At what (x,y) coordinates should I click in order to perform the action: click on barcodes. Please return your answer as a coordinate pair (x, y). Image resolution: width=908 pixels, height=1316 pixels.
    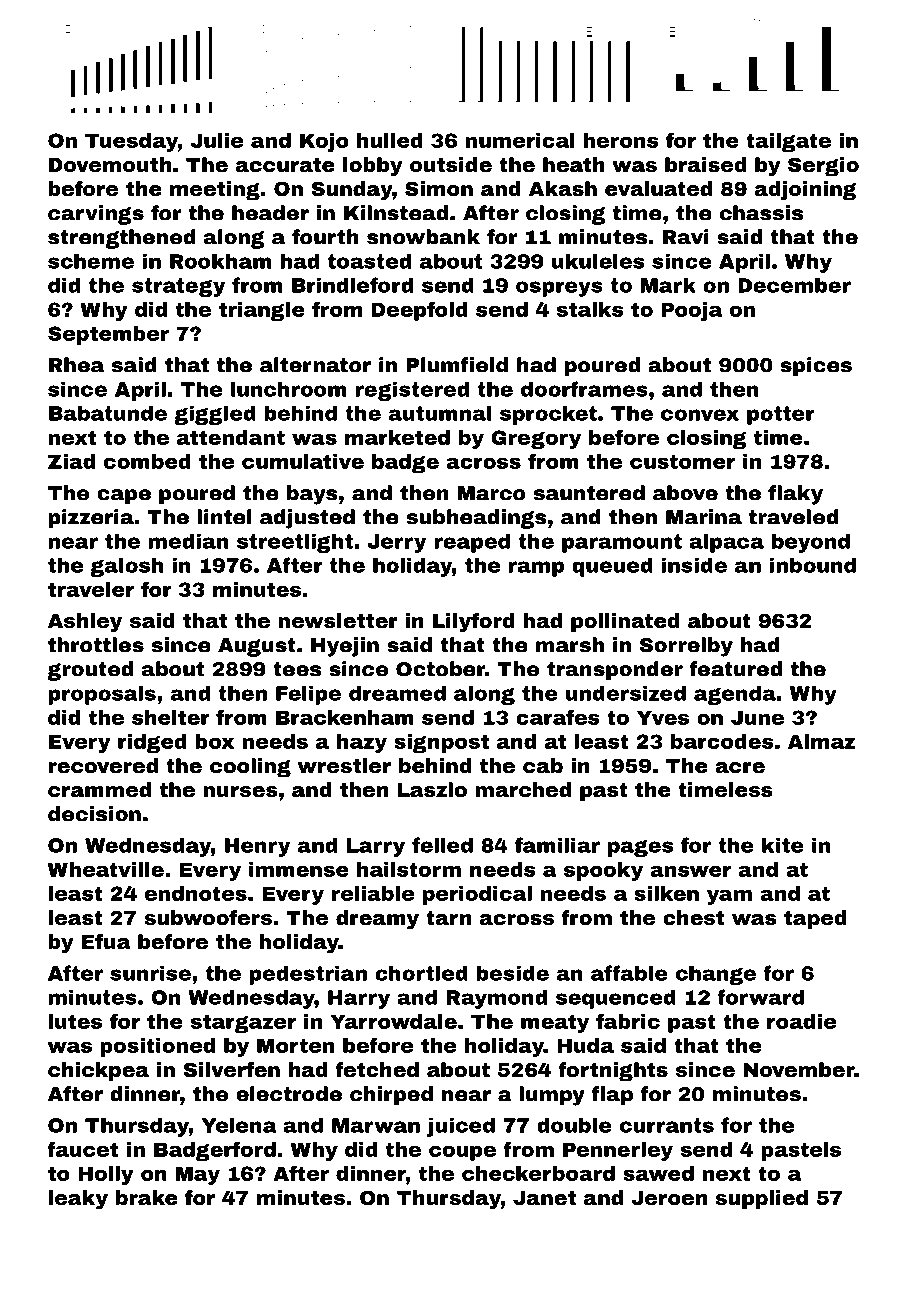
    Looking at the image, I should click on (722, 741).
